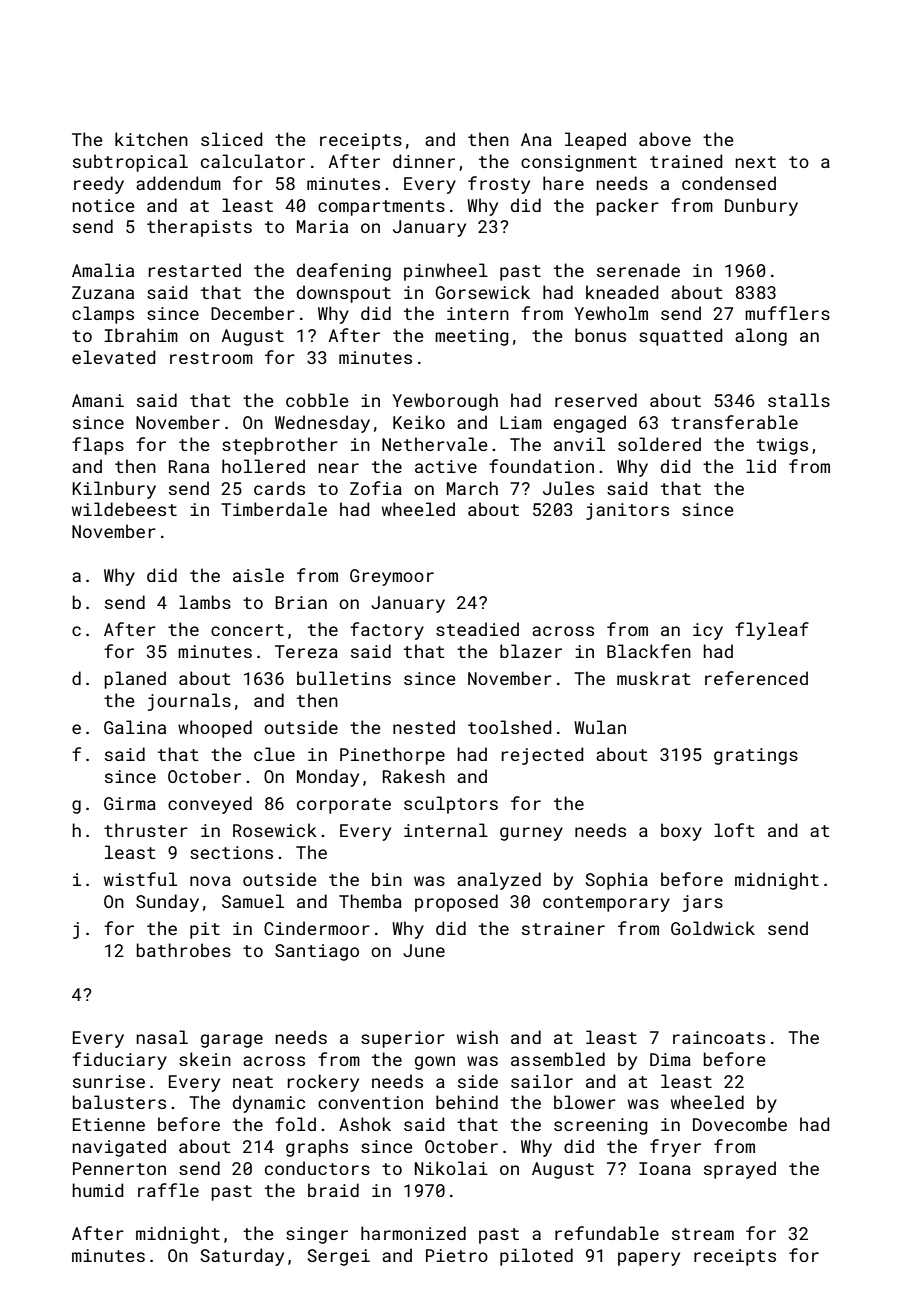  I want to click on neat, so click(253, 1082).
